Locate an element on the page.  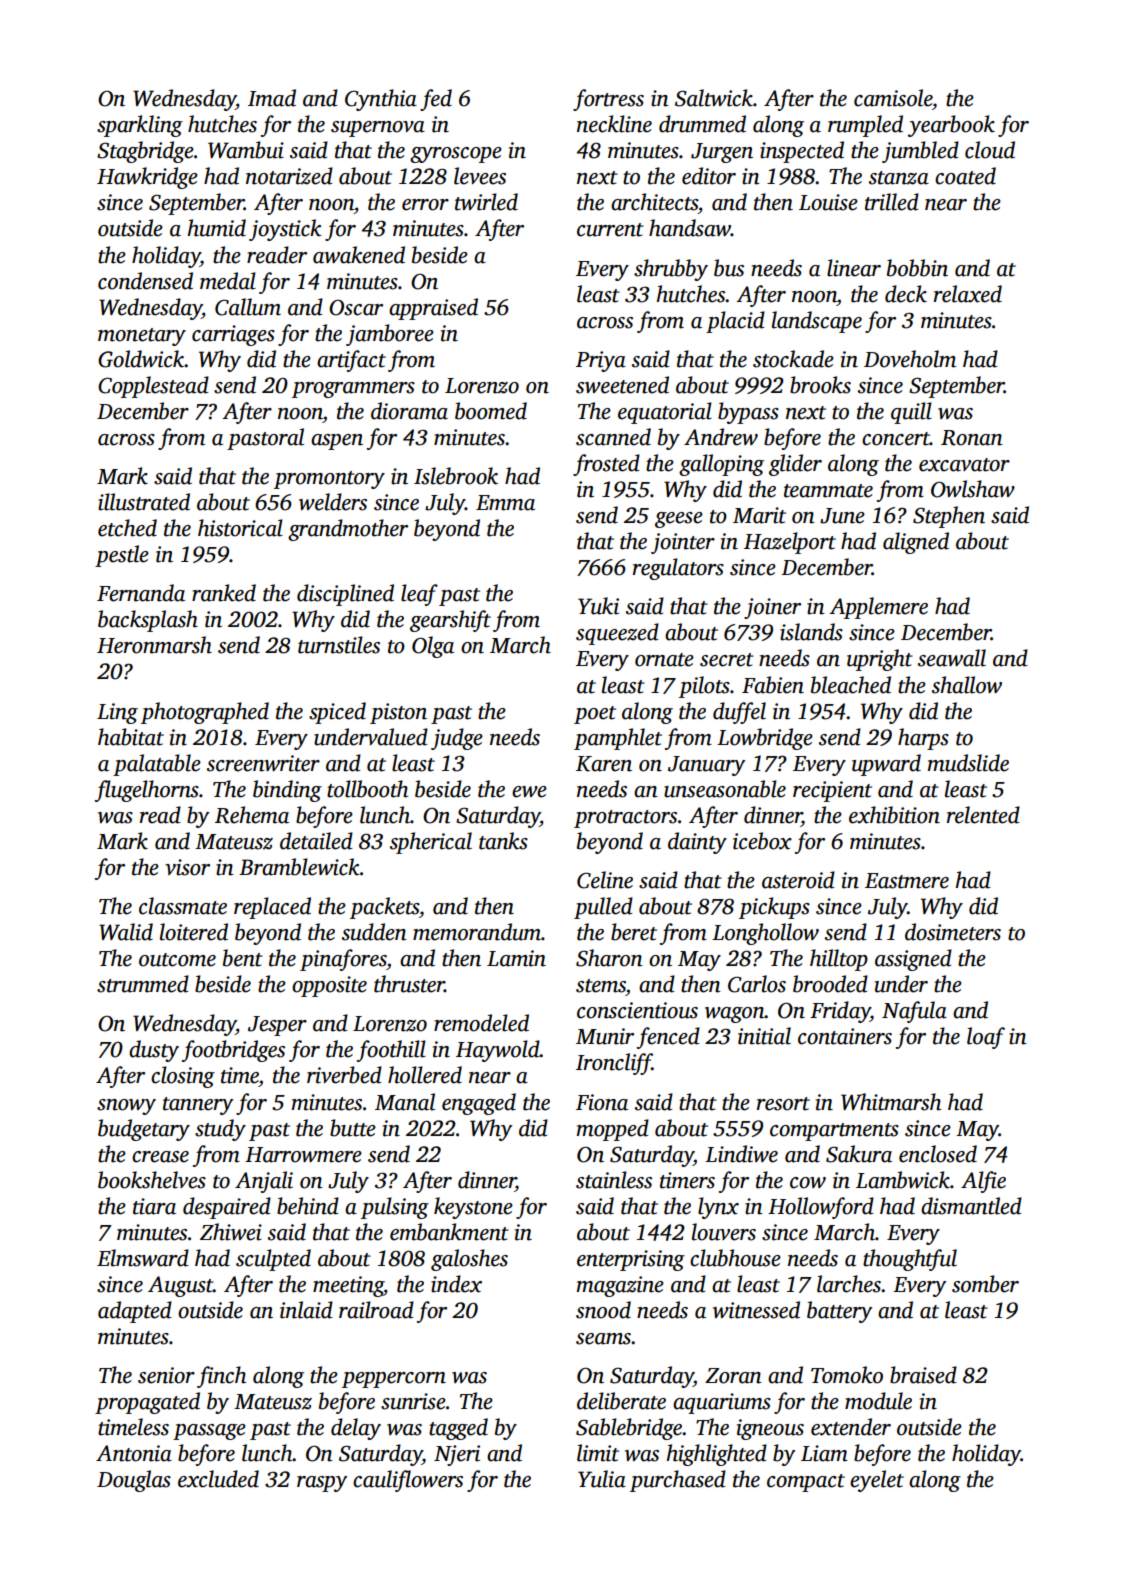
eyelet is located at coordinates (877, 1481).
